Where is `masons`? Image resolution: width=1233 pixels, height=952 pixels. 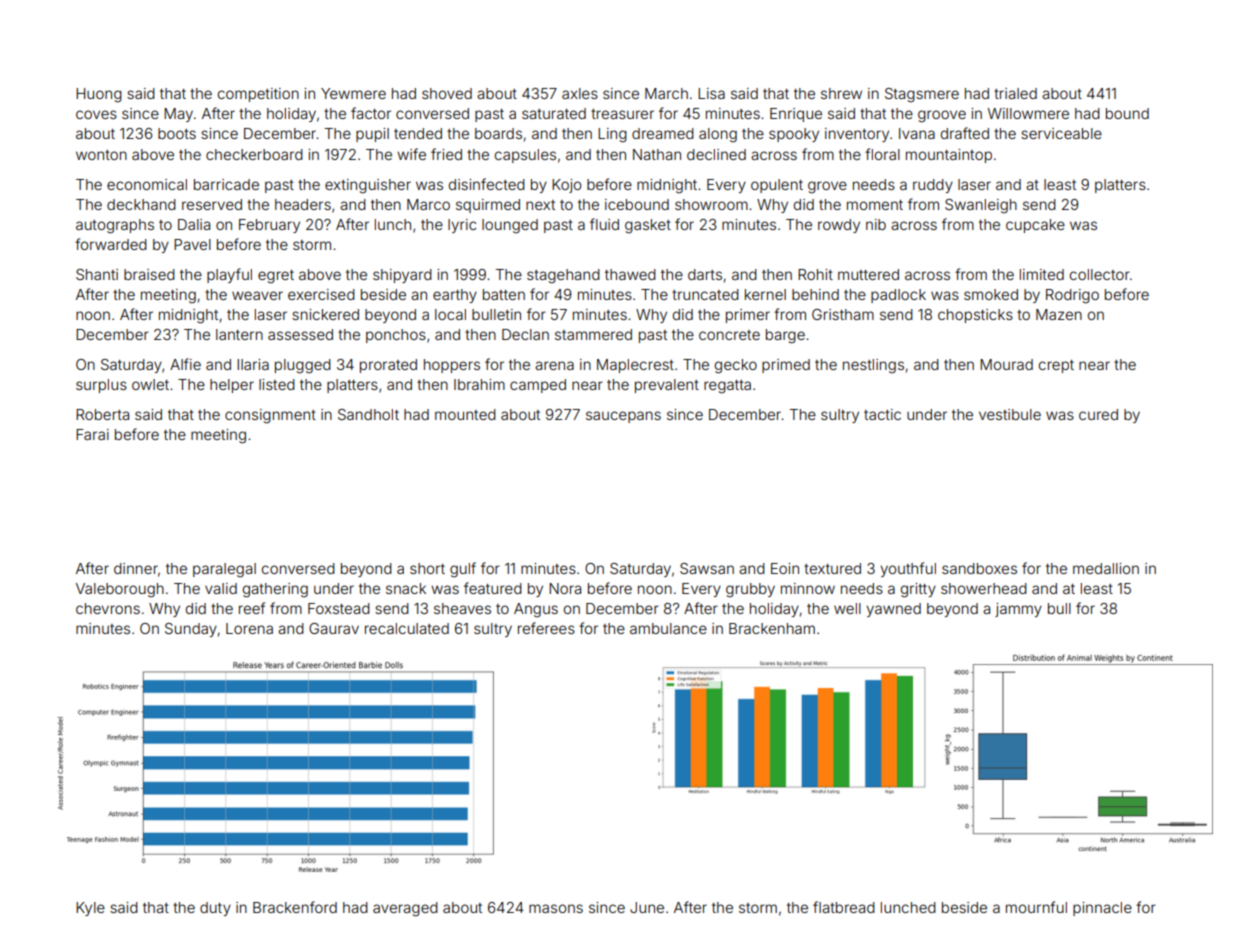
masons is located at coordinates (556, 908).
